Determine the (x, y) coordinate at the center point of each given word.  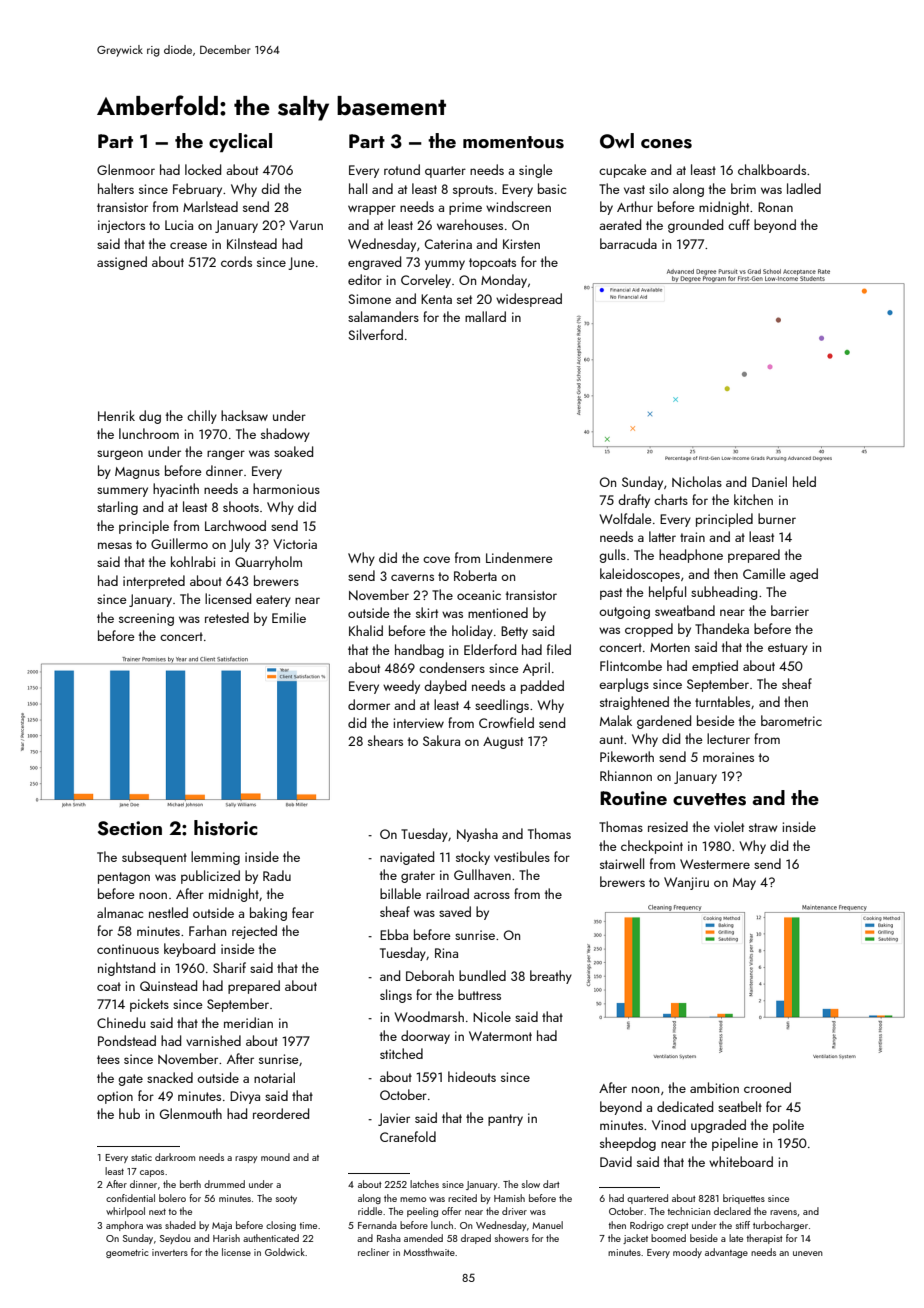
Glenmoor (126, 169)
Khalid (366, 630)
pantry (505, 1120)
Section (130, 828)
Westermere (715, 864)
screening (146, 619)
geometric (127, 1253)
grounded (695, 226)
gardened (664, 722)
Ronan (775, 207)
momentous (513, 142)
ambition (714, 1087)
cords (236, 261)
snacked (170, 1077)
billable (400, 893)
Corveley (426, 281)
